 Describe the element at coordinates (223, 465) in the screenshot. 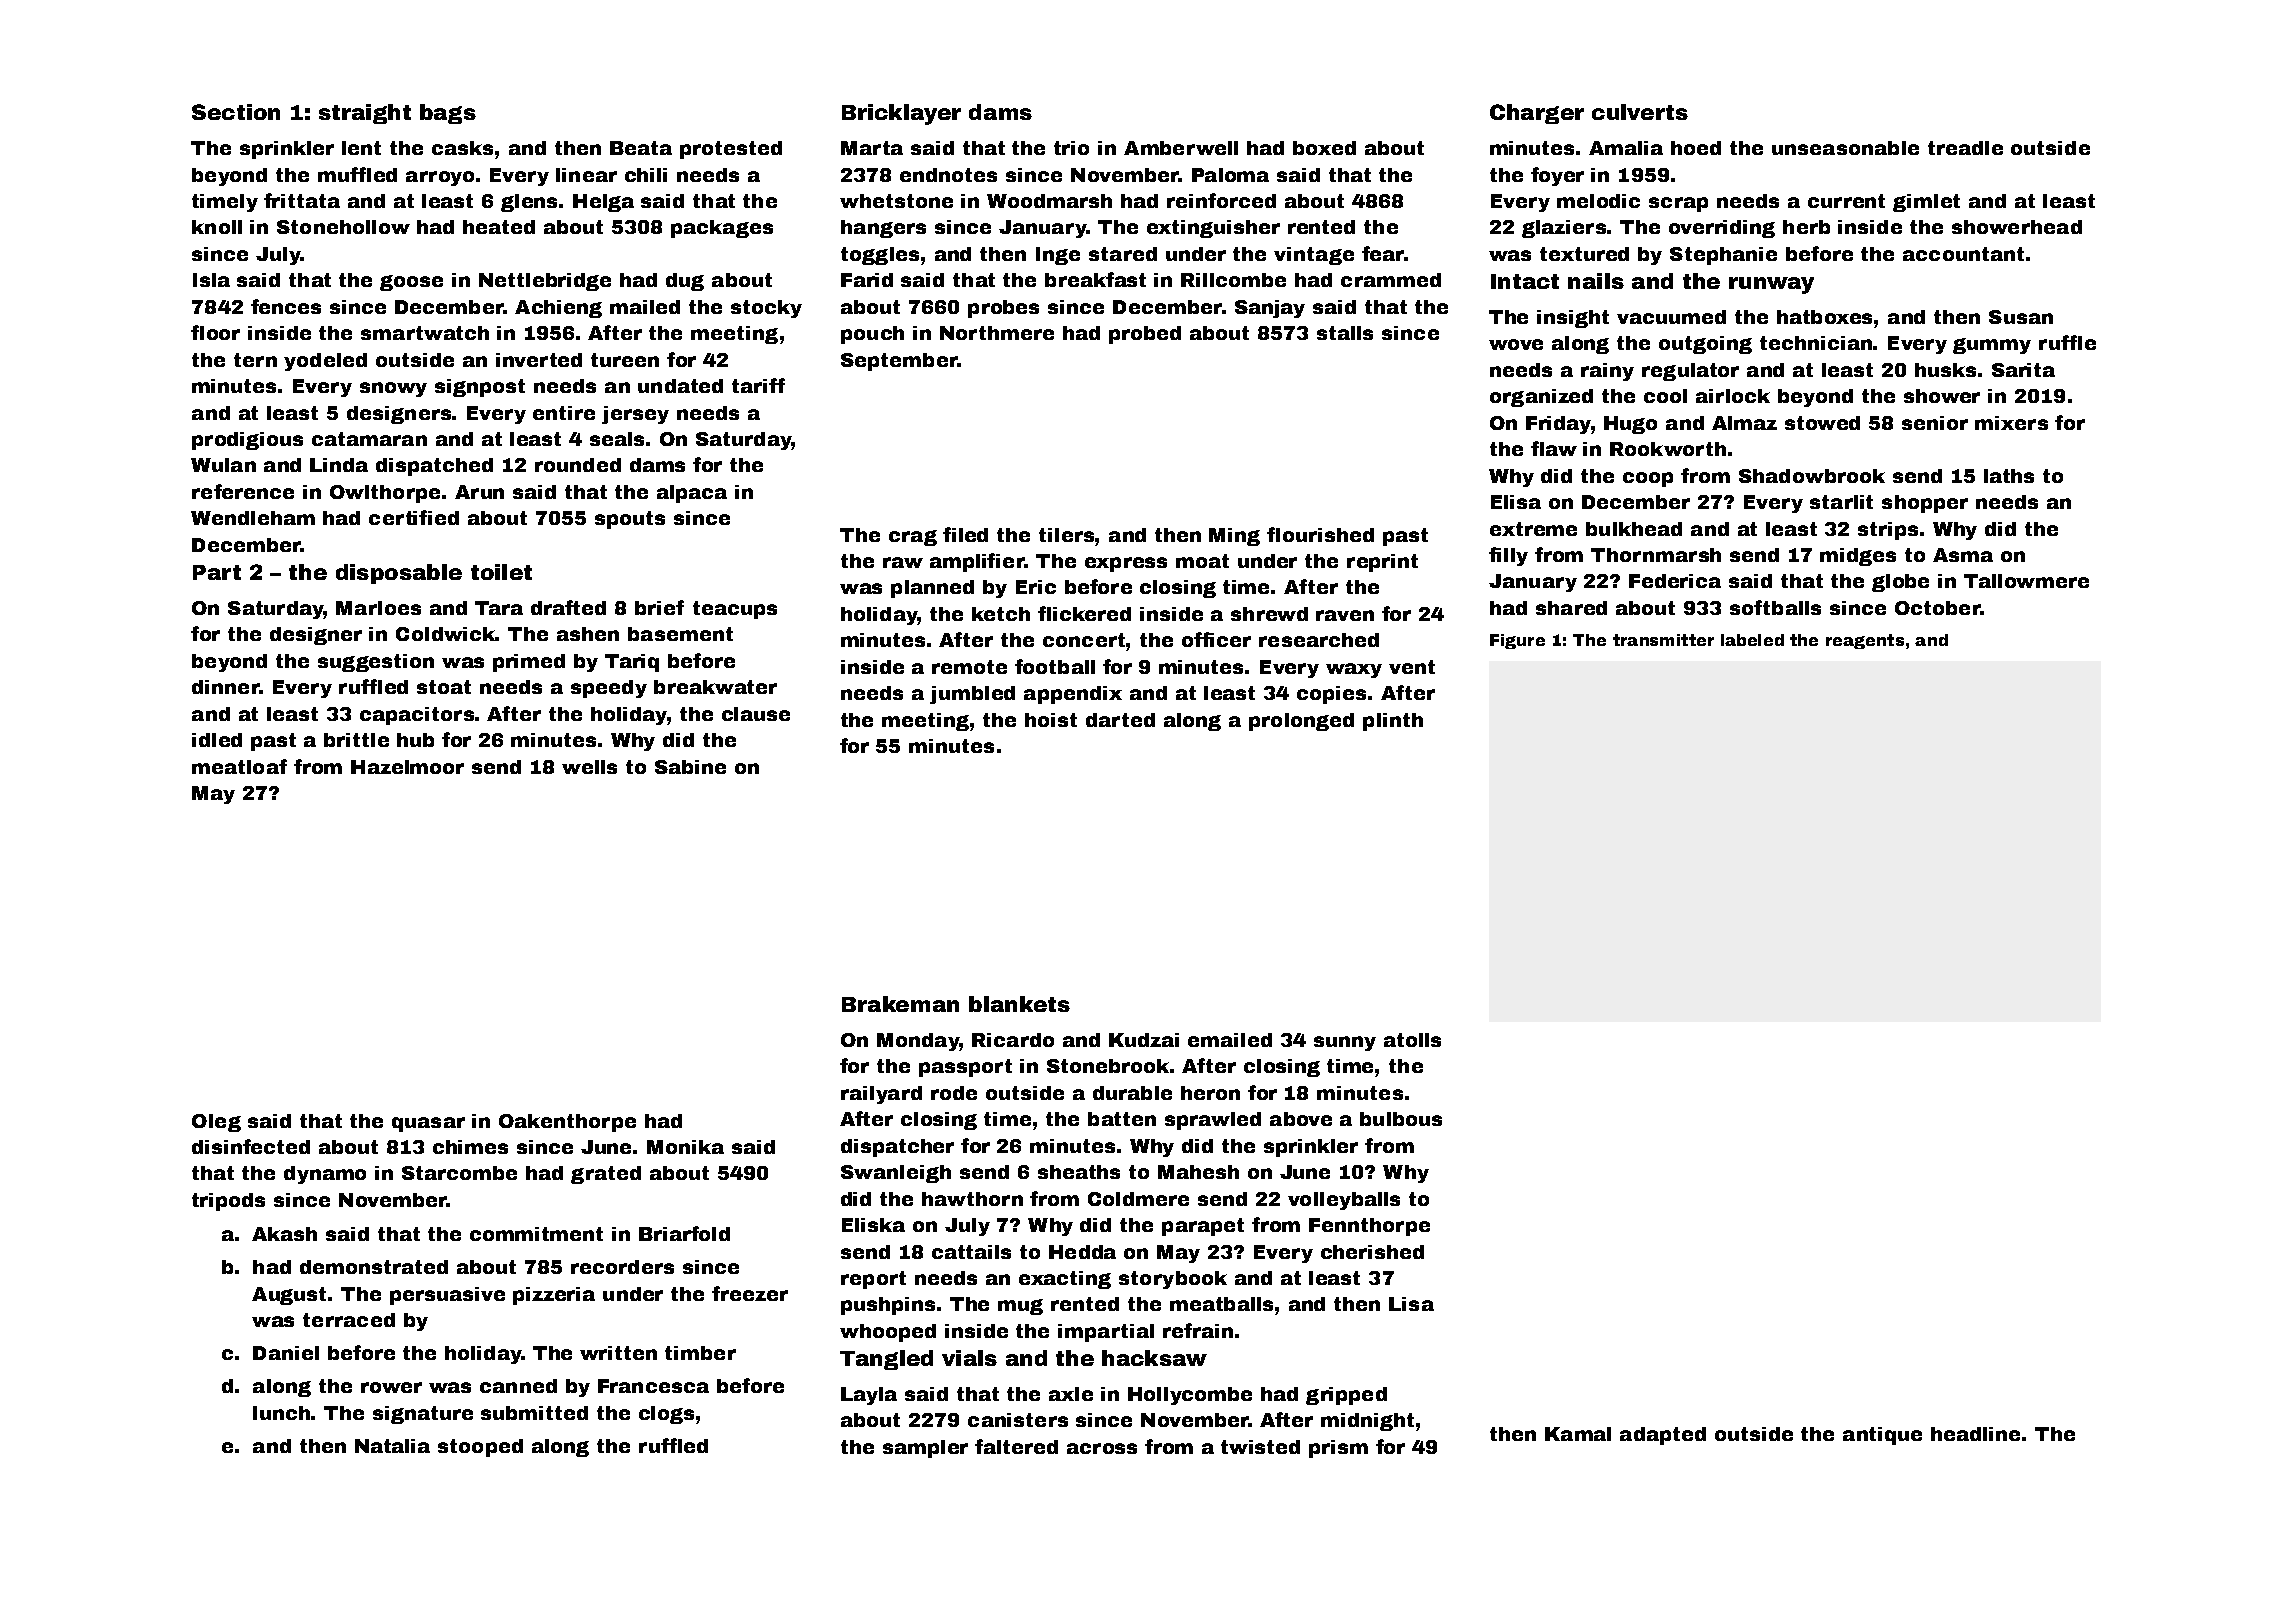

I see `Wulan` at that location.
